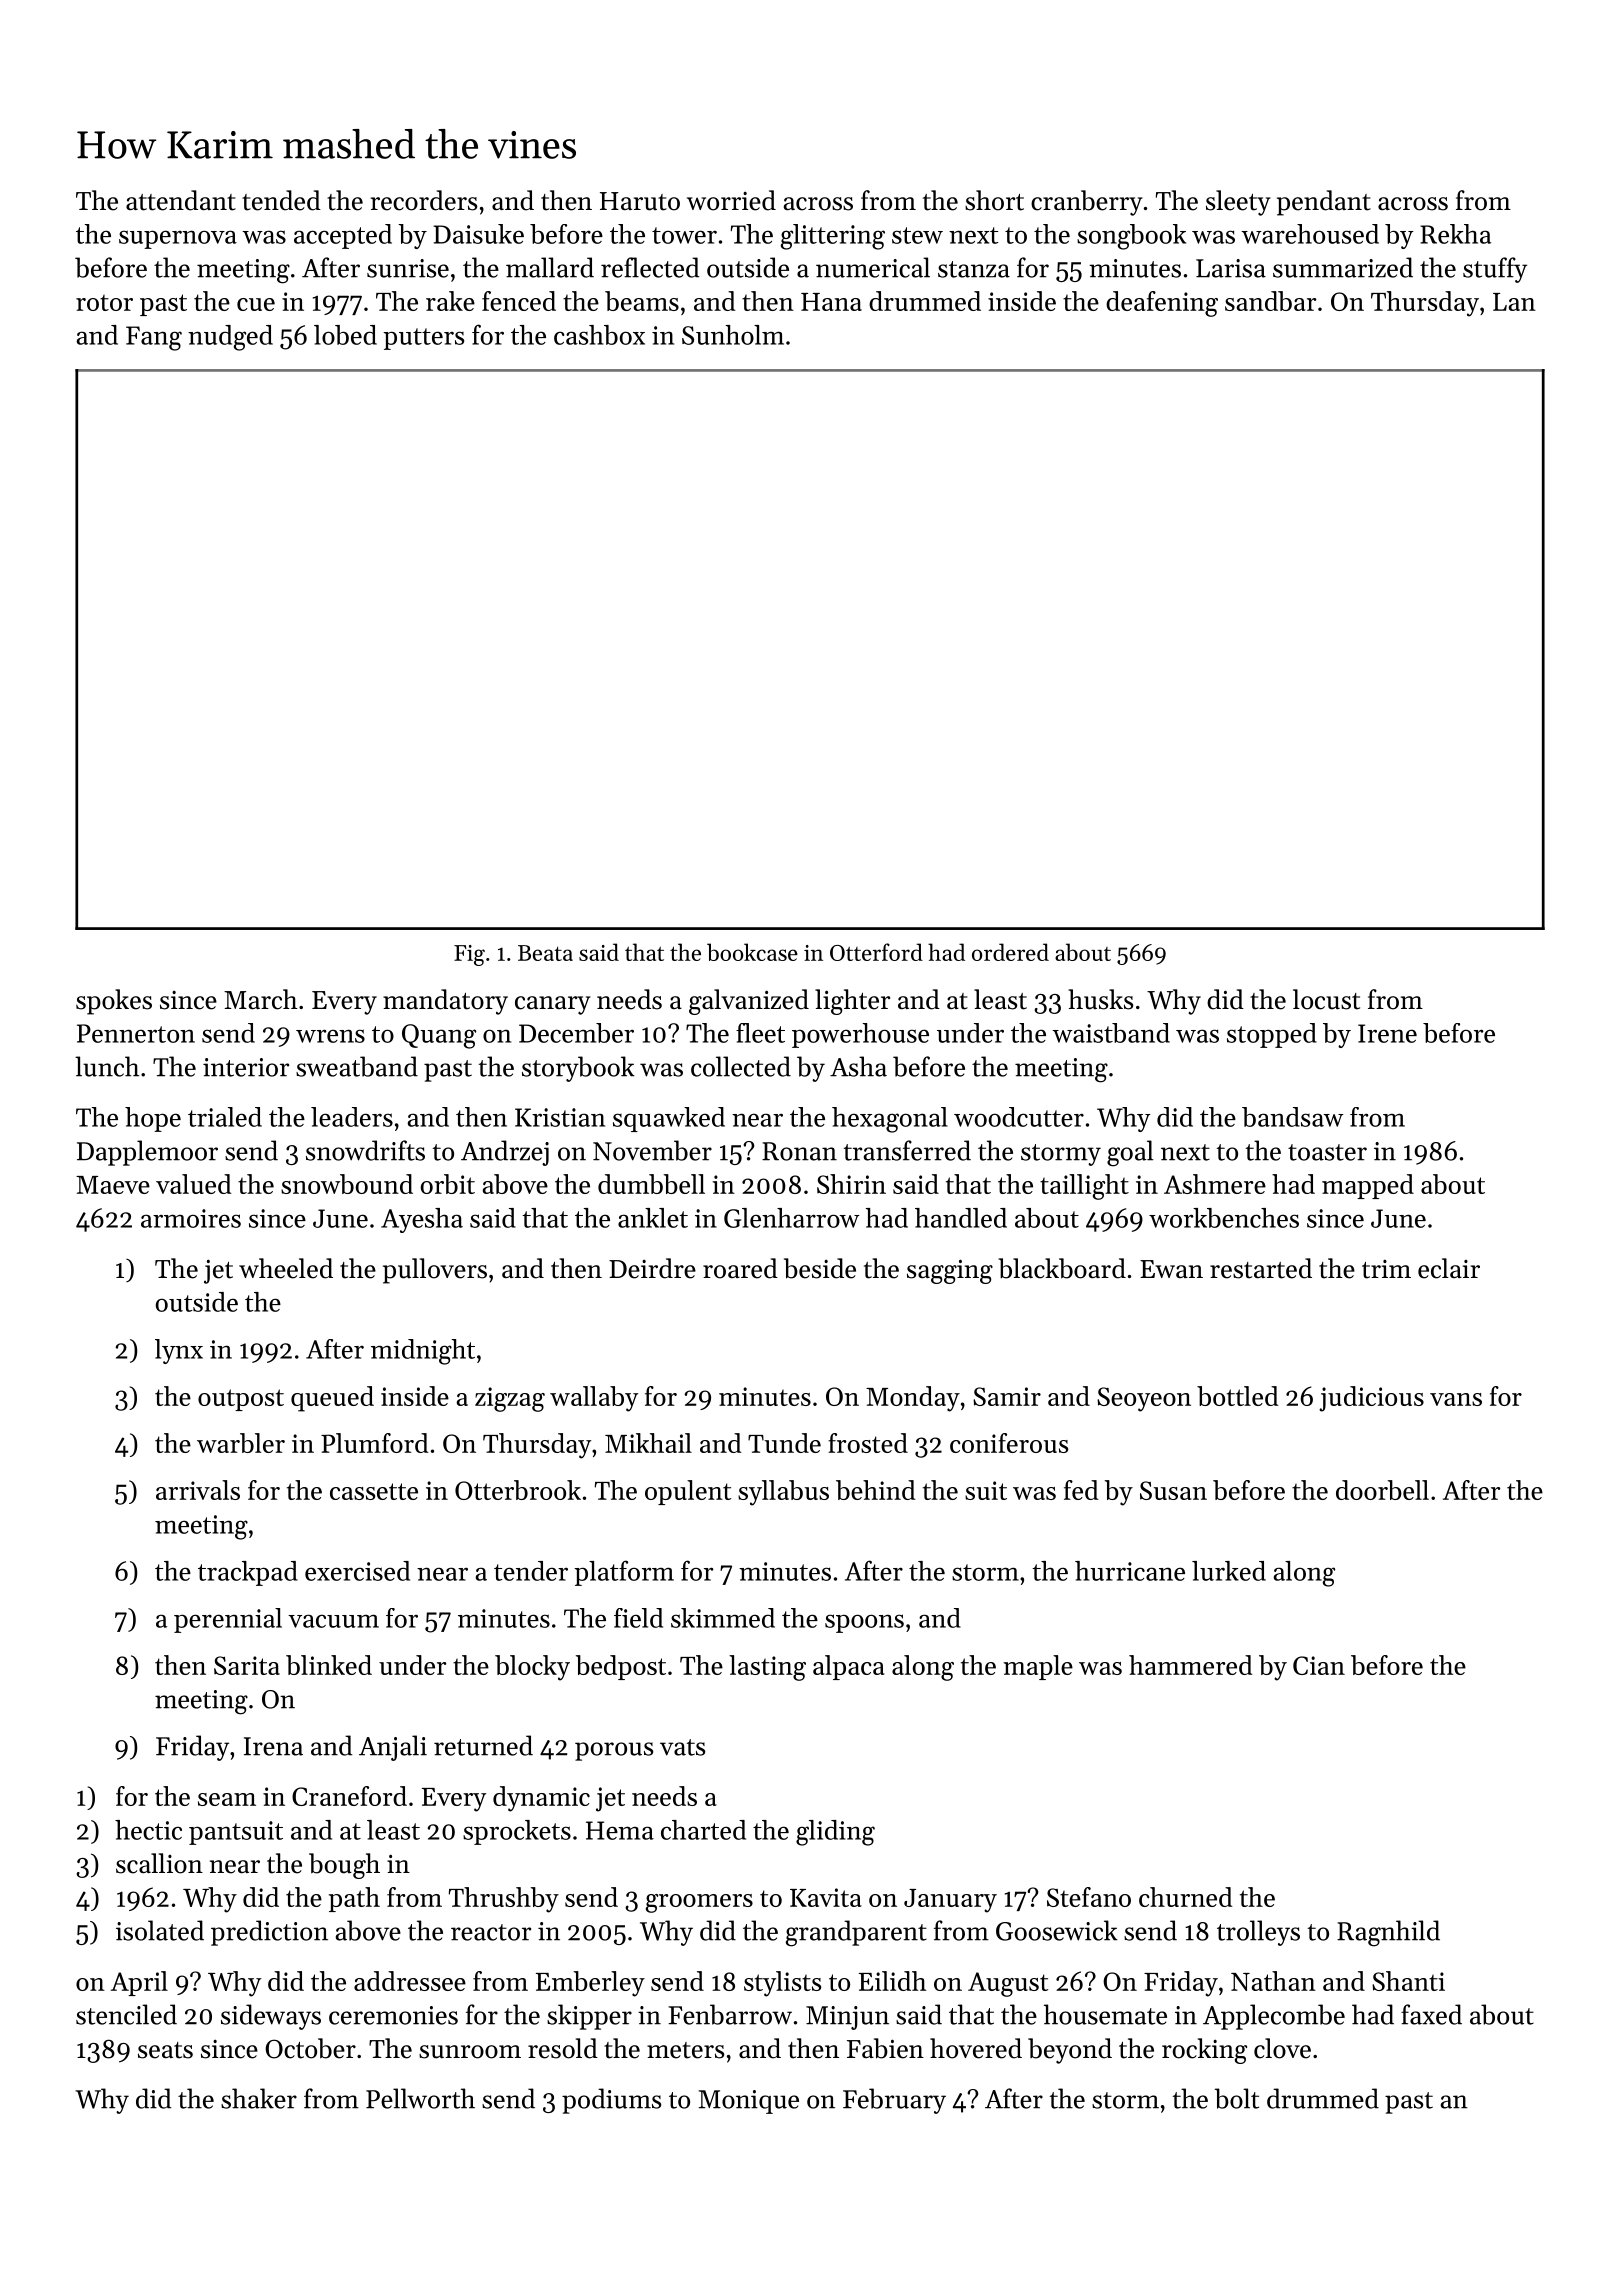  I want to click on mapped, so click(1368, 1186).
